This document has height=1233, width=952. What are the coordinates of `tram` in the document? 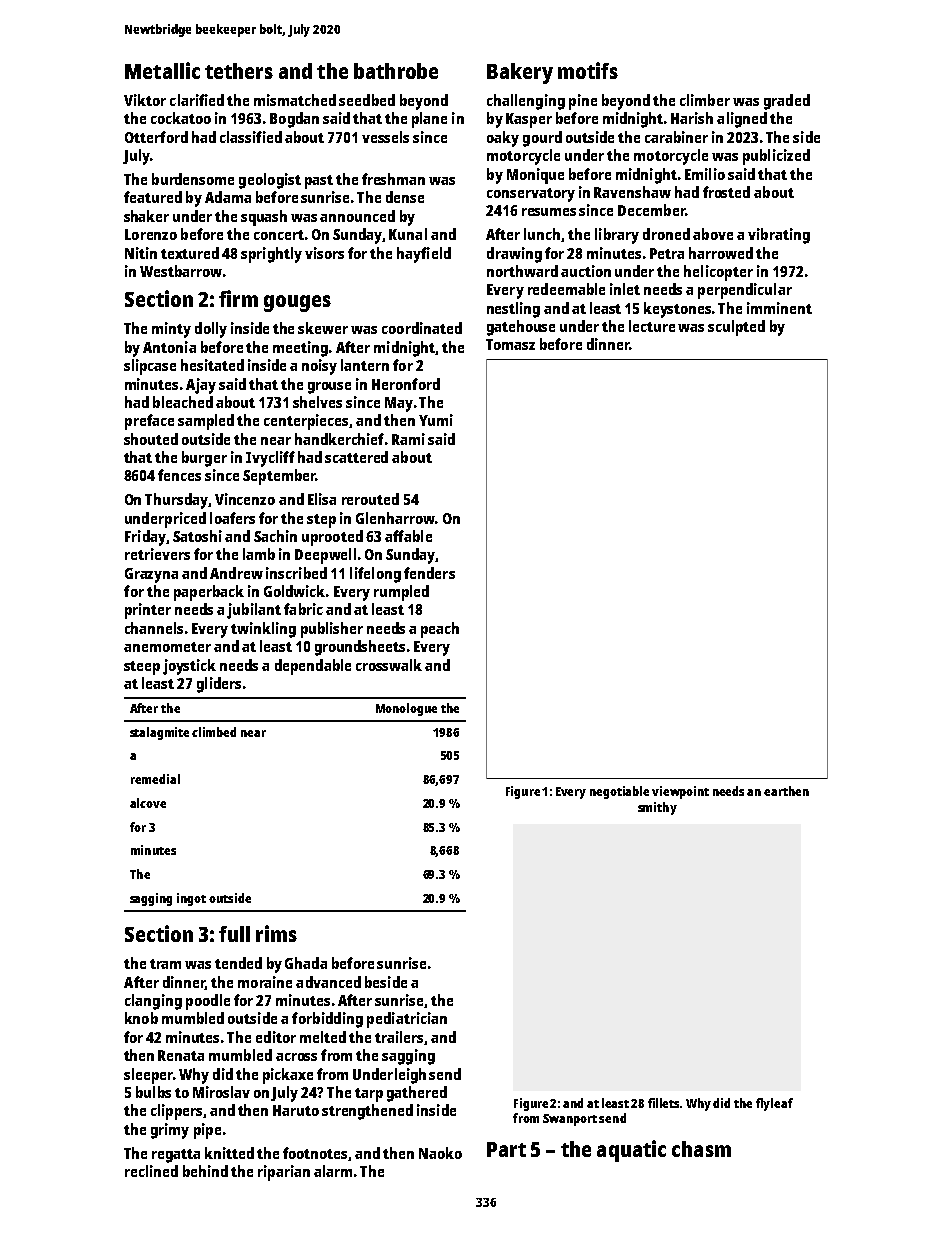 It's located at (165, 964).
